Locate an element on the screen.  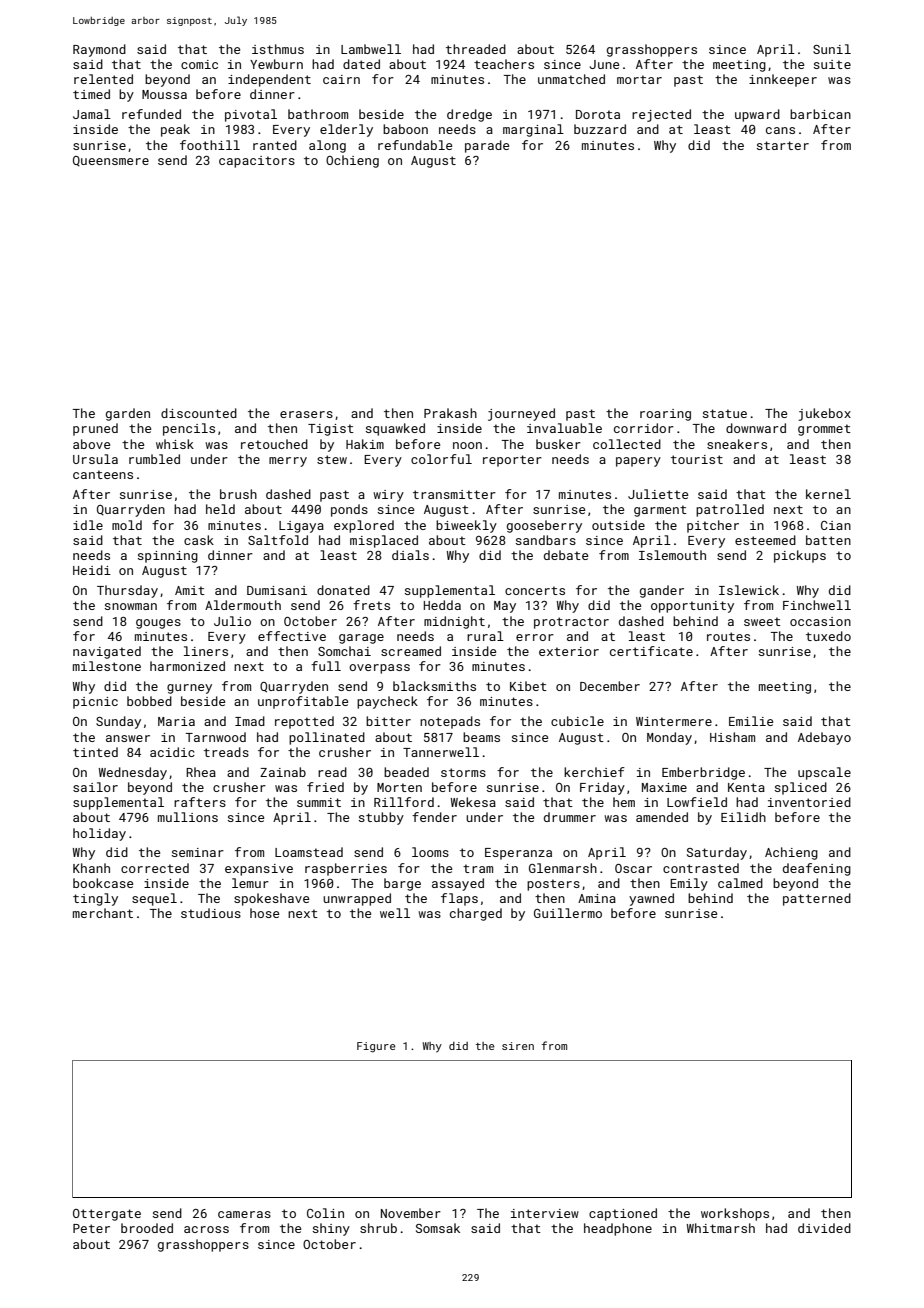
tingly is located at coordinates (95, 899).
